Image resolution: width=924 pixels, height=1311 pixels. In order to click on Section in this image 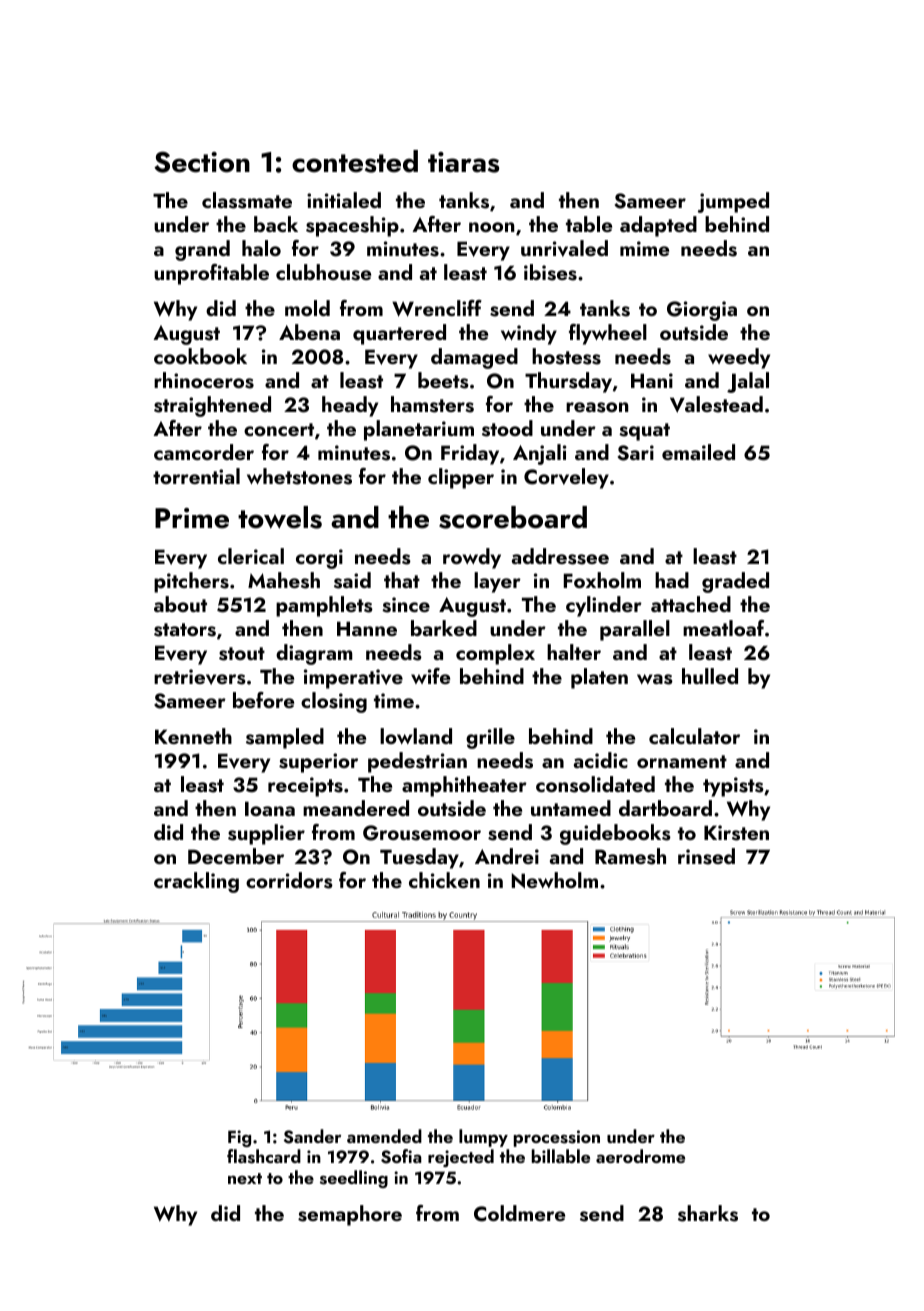, I will do `click(202, 162)`.
